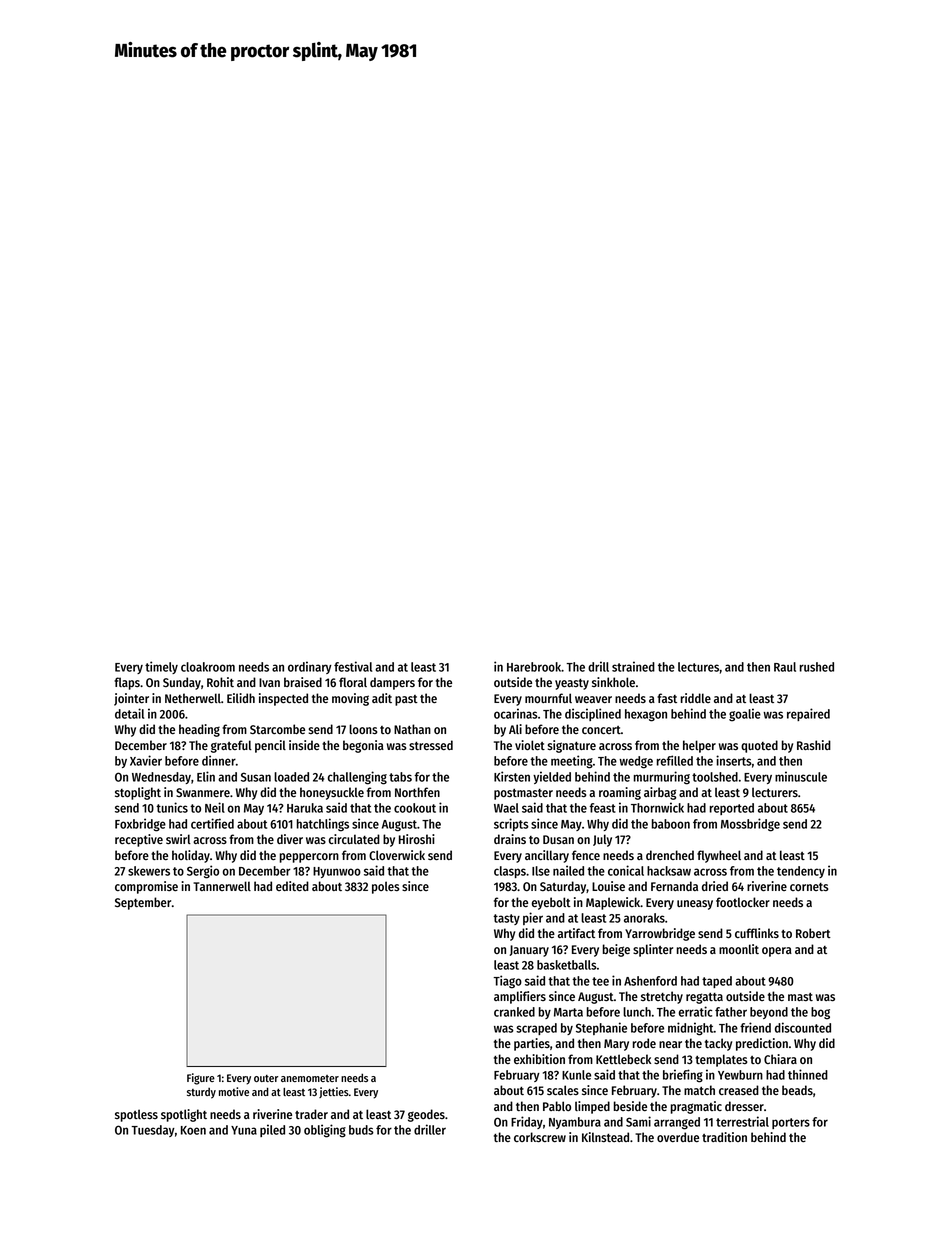 This image has height=1233, width=952. What do you see at coordinates (814, 745) in the image?
I see `Rashid` at bounding box center [814, 745].
